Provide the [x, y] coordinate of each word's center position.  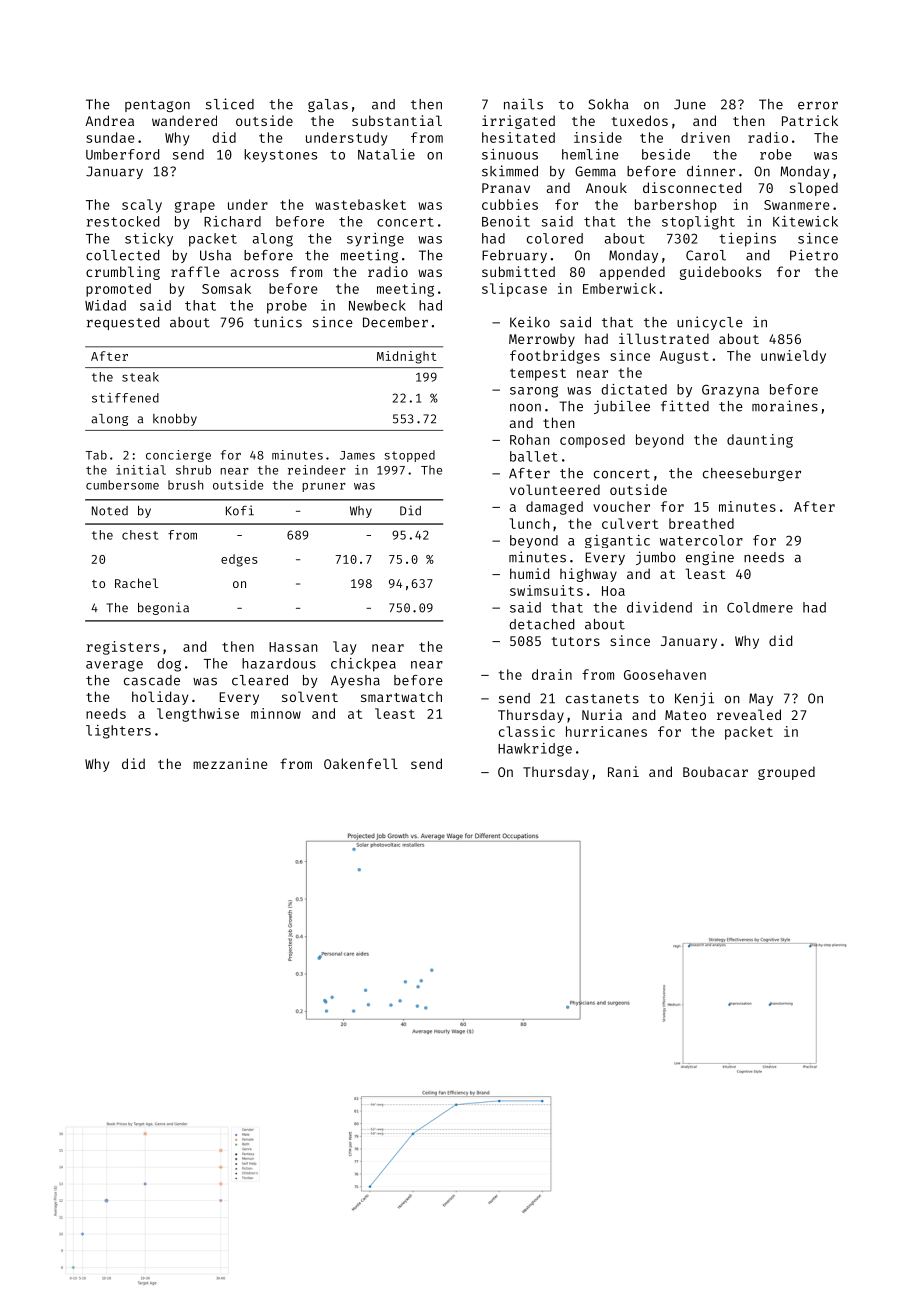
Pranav [506, 188]
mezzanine [230, 763]
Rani [623, 771]
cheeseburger [752, 474]
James [357, 455]
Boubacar [715, 772]
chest [140, 535]
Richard [232, 221]
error [818, 106]
